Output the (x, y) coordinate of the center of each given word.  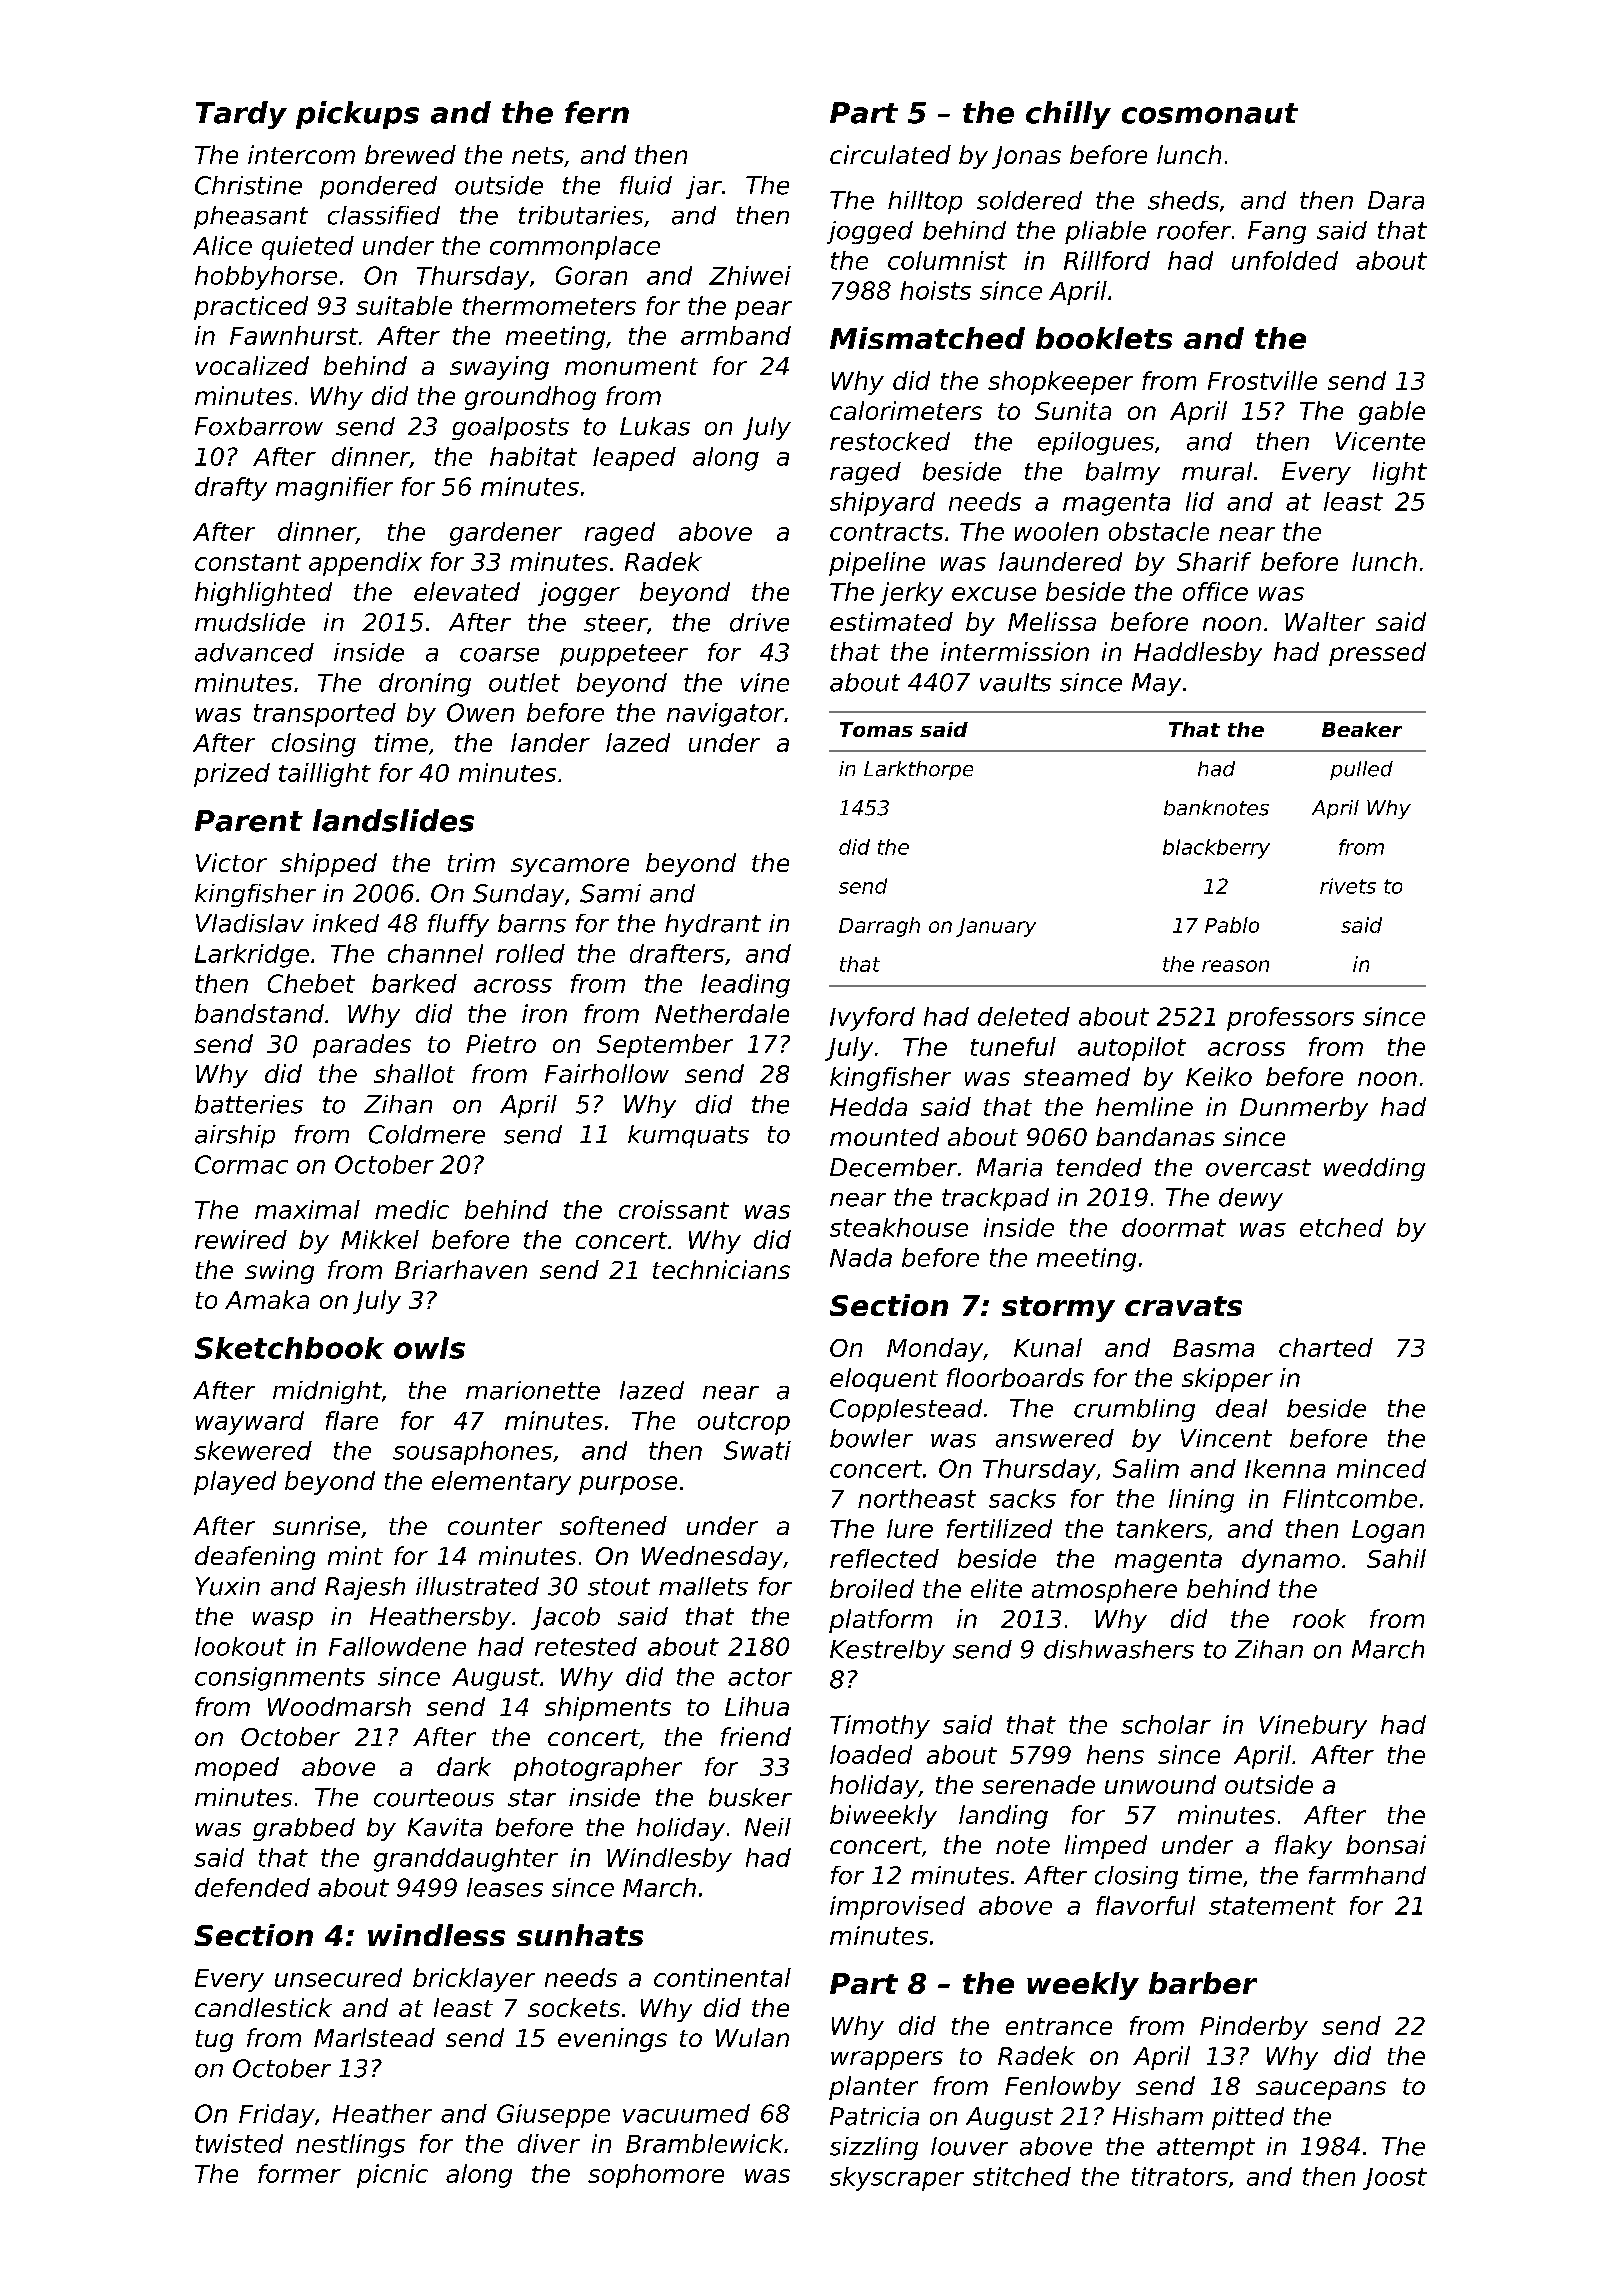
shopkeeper (1060, 383)
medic (412, 1209)
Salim (1146, 1468)
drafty (231, 489)
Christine (248, 185)
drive (759, 622)
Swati (757, 1450)
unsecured (338, 1977)
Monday (935, 1350)
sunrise (316, 1525)
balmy (1123, 473)
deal (1241, 1408)
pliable (1105, 232)
